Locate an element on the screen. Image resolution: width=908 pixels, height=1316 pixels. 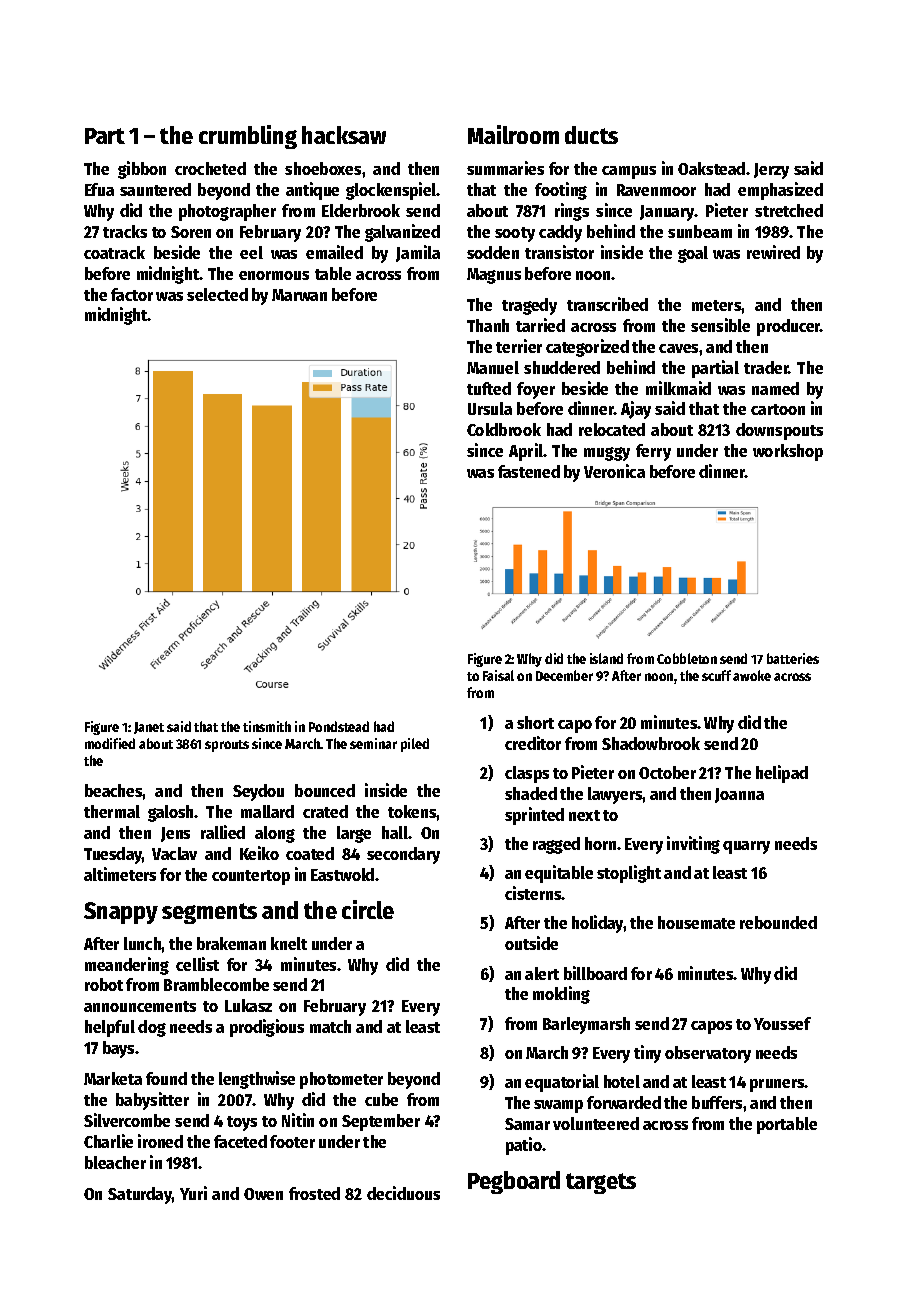
crumbling is located at coordinates (248, 137).
